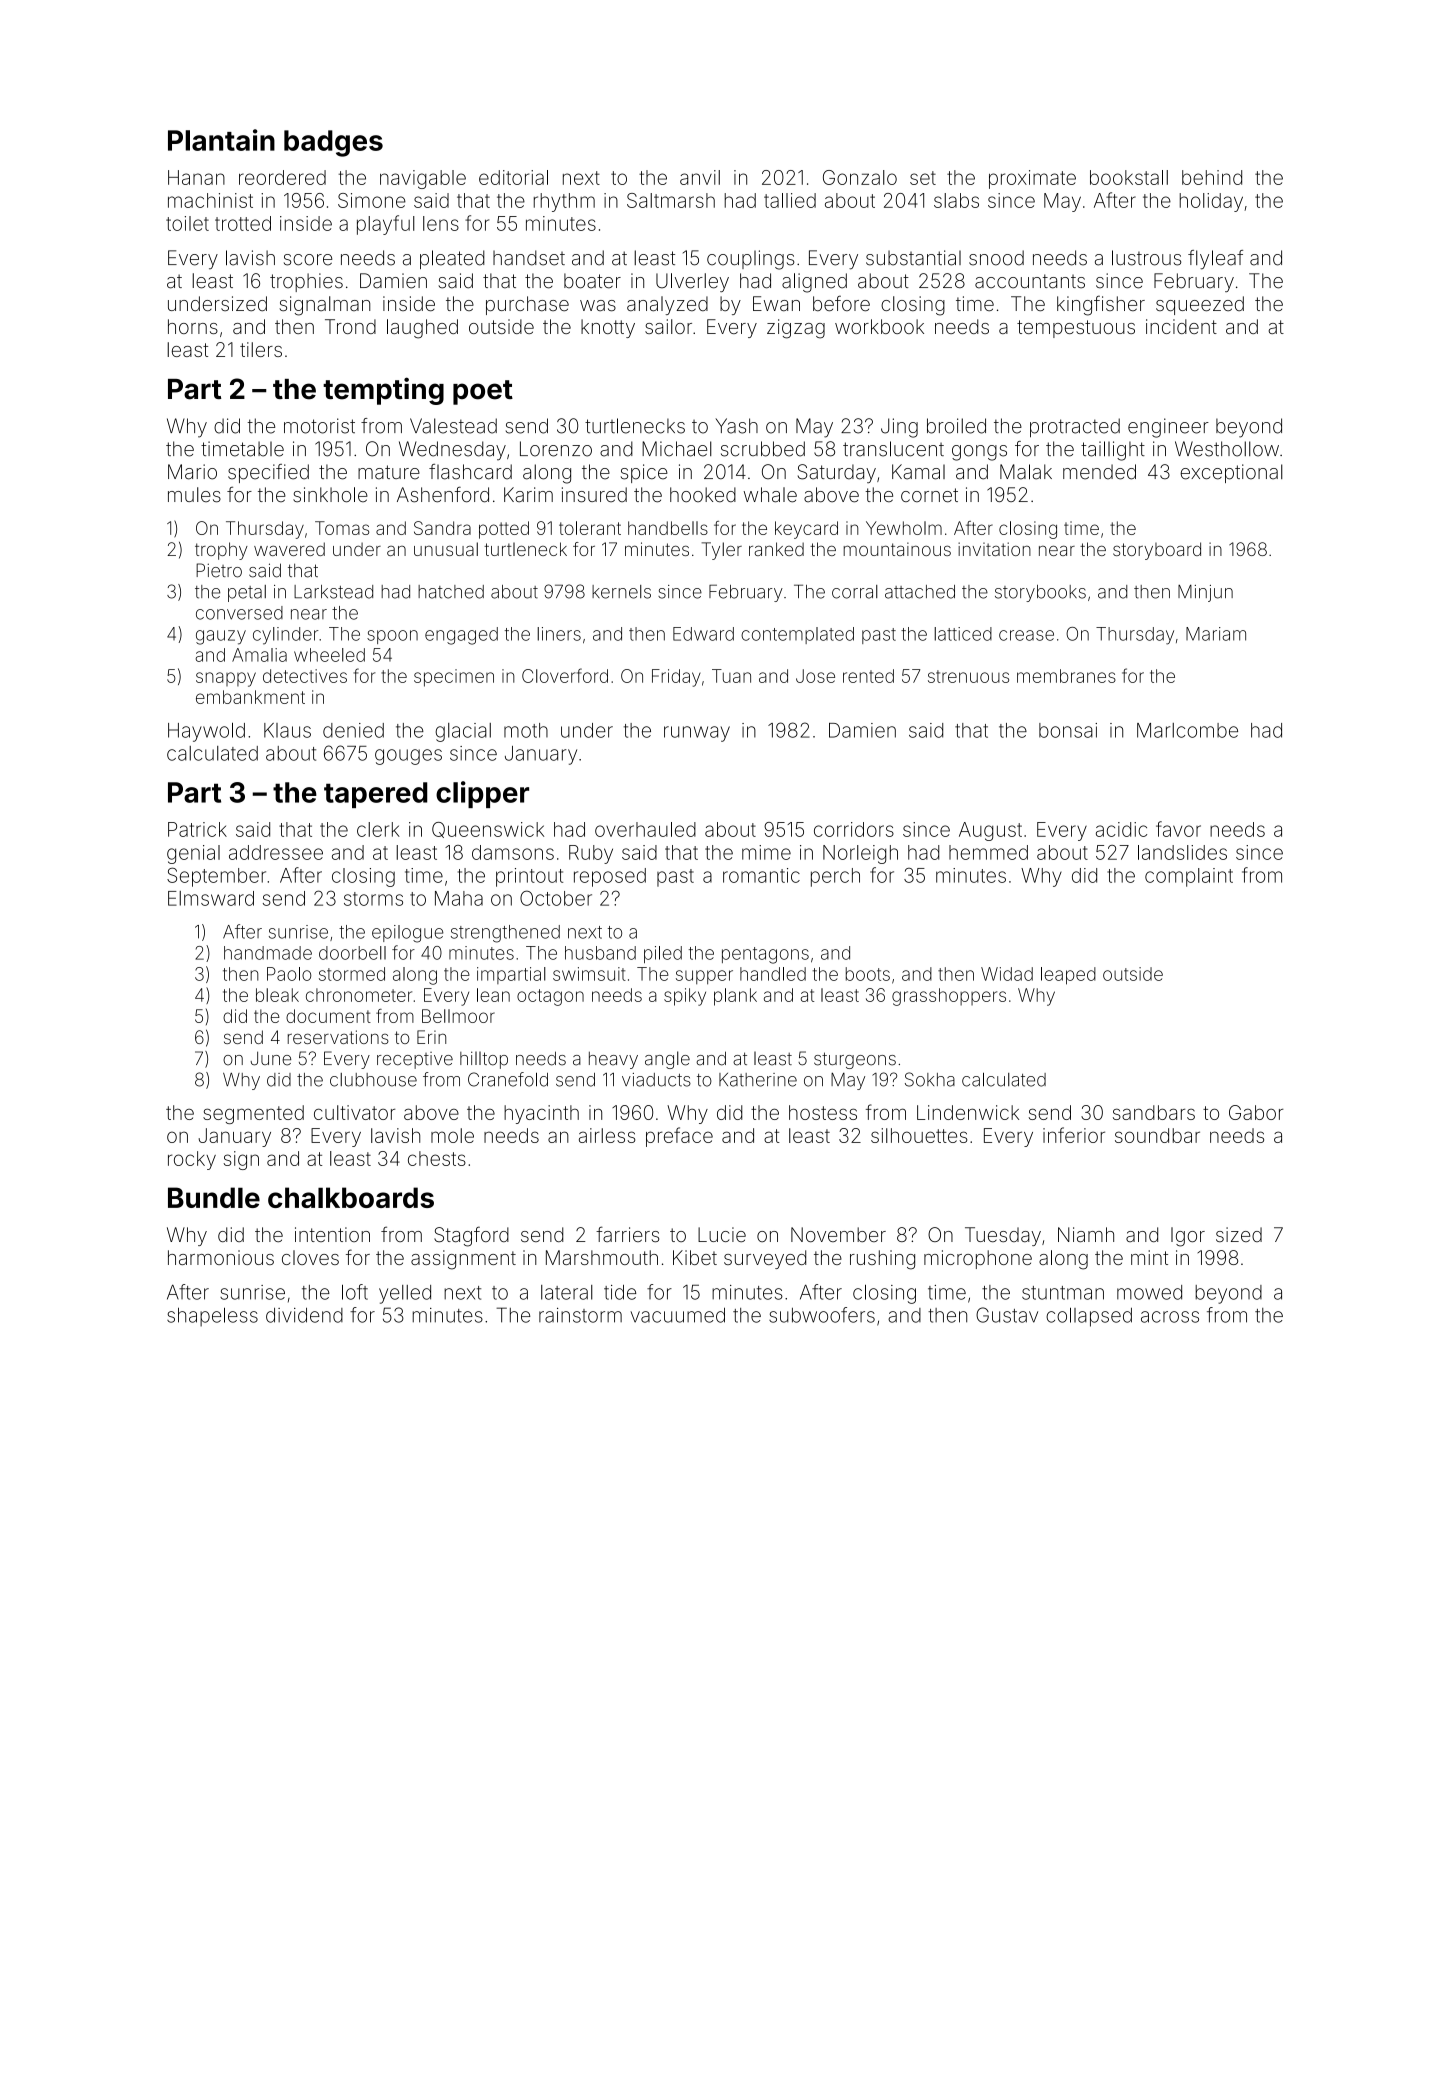 This screenshot has width=1450, height=2100. I want to click on denied, so click(353, 730).
